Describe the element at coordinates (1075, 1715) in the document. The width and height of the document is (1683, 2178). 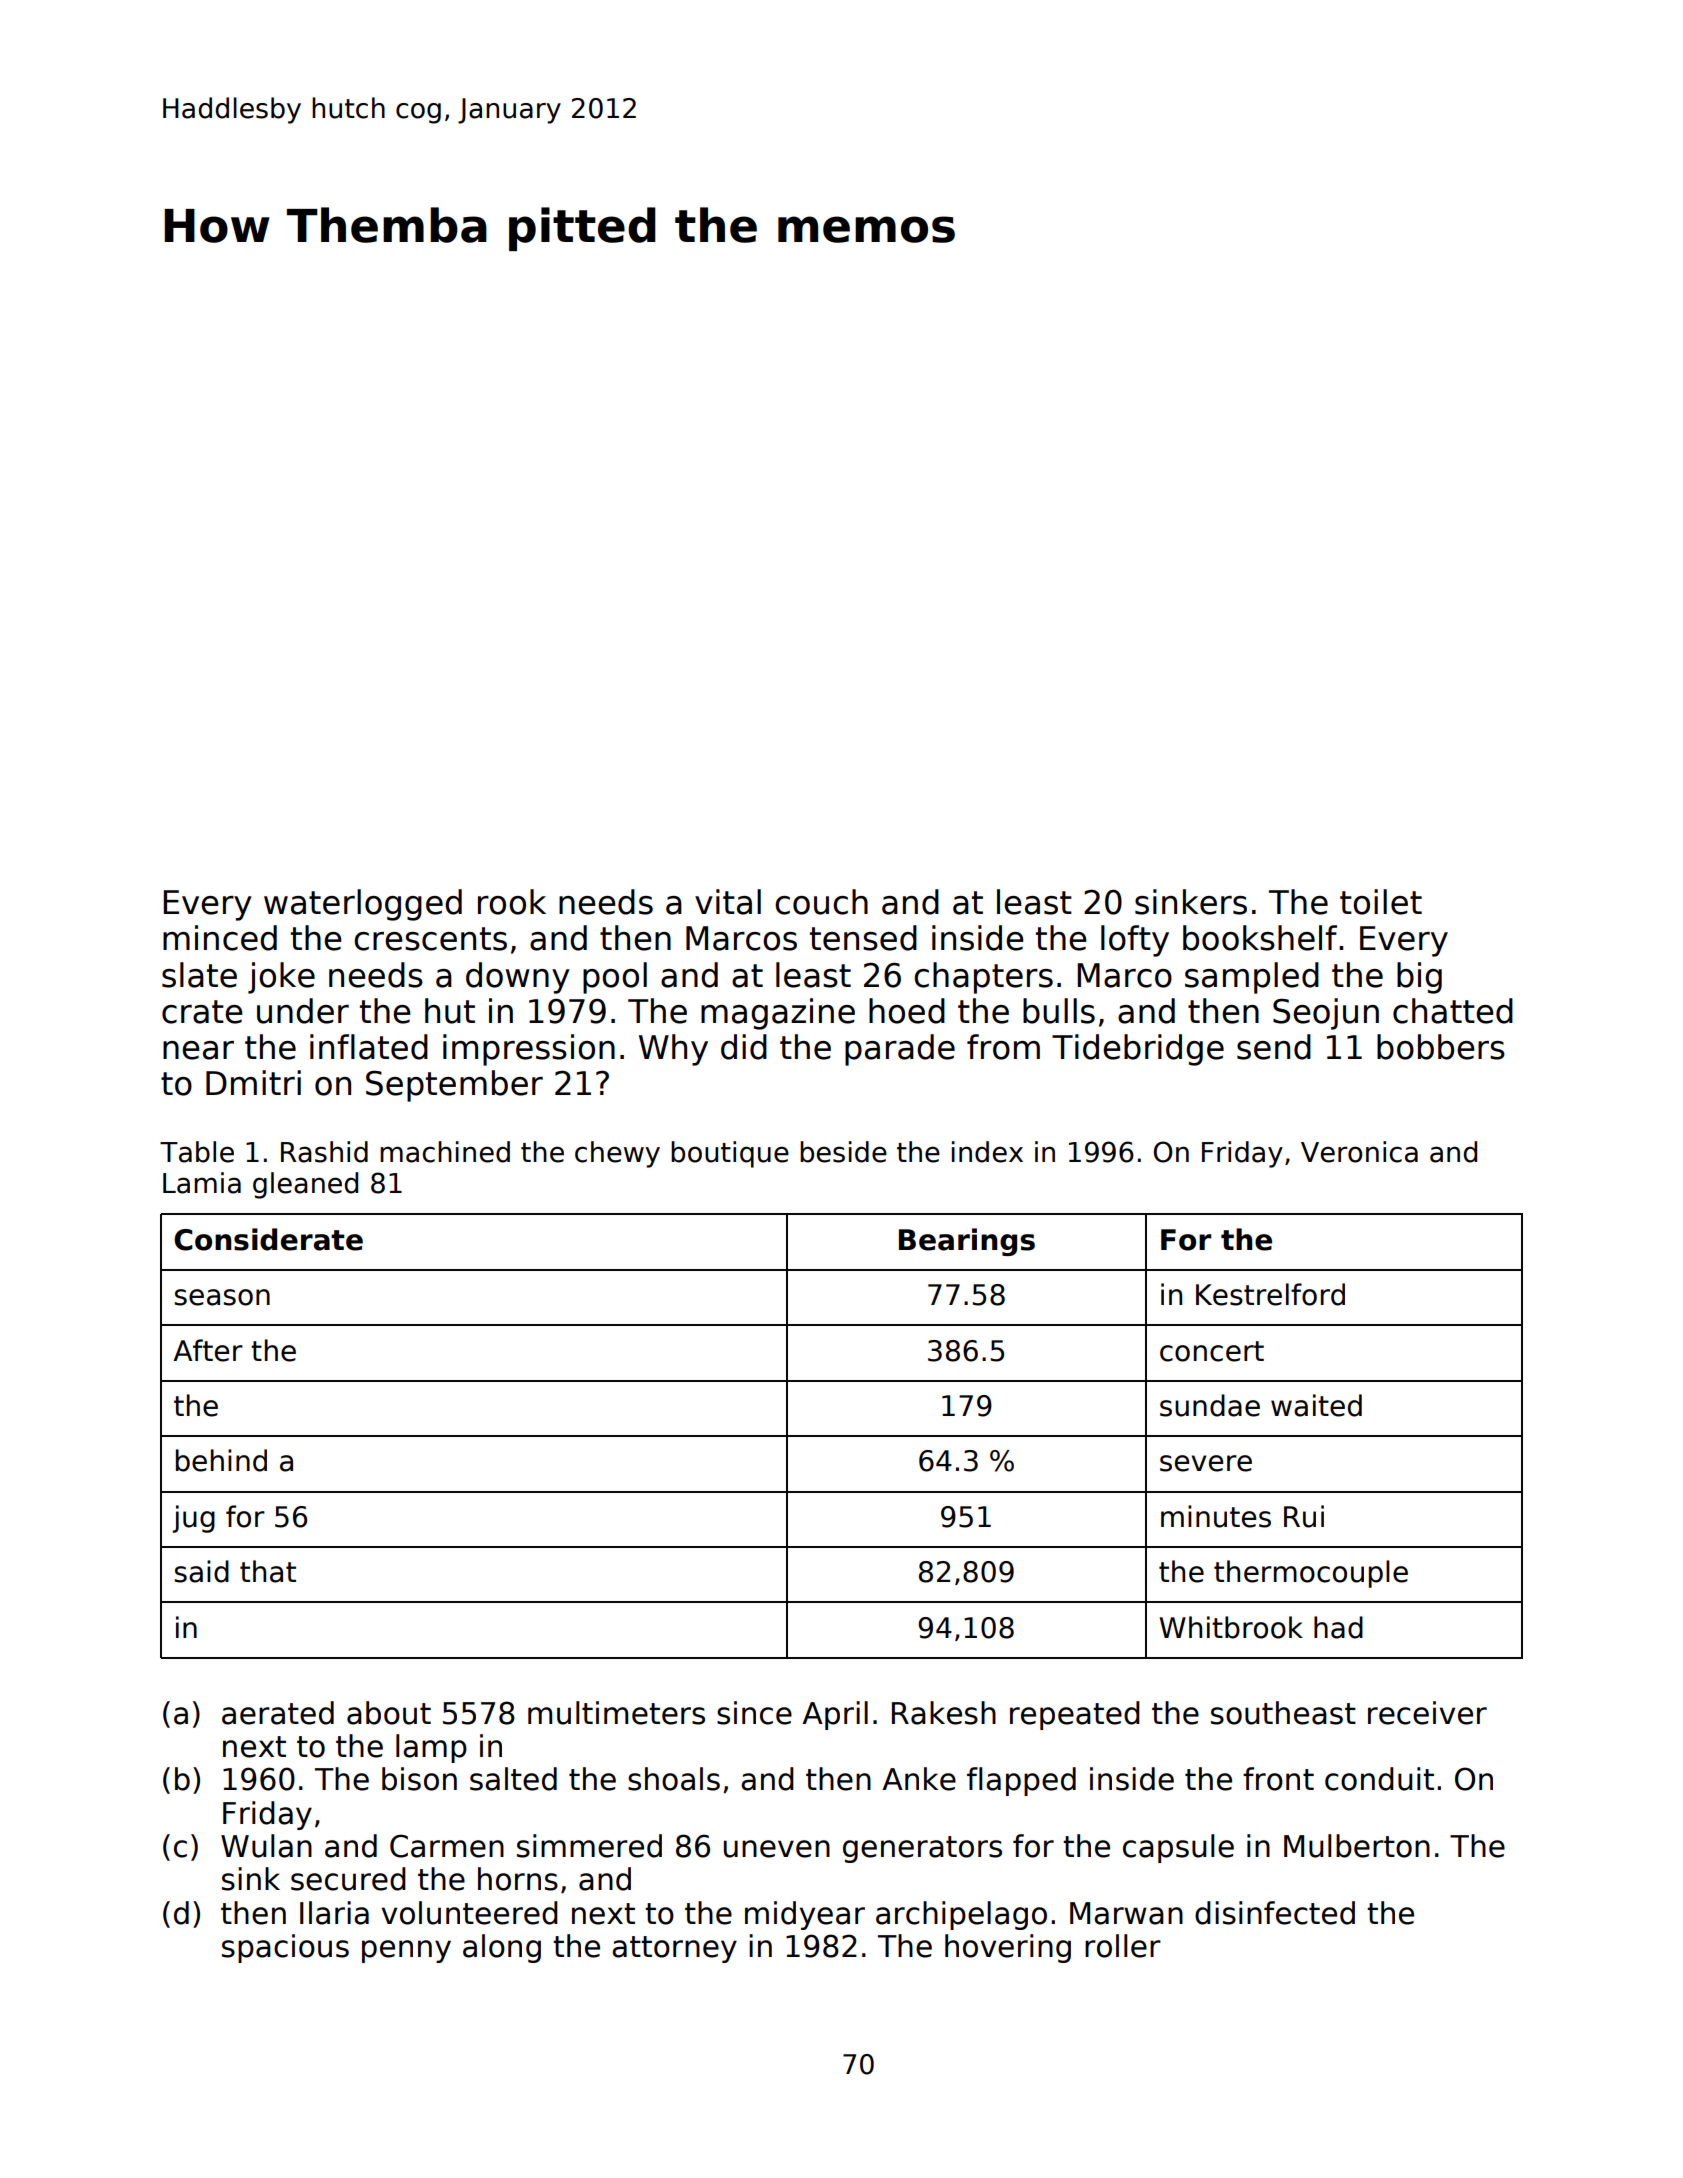
I see `repeated` at that location.
